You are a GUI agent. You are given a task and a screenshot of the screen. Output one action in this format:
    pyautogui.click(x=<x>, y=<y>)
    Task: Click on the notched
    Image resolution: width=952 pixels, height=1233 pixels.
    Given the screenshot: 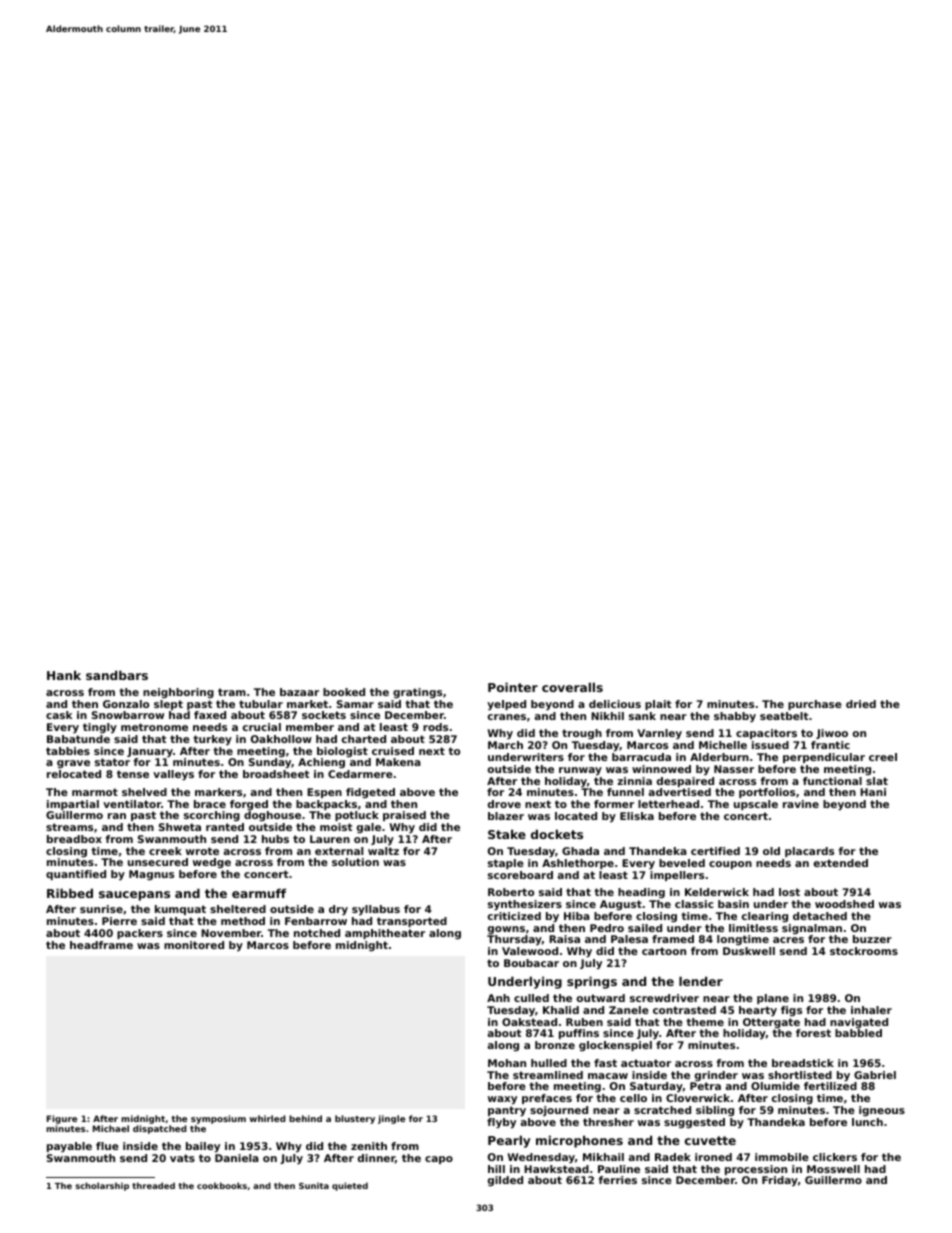 What is the action you would take?
    pyautogui.click(x=317, y=933)
